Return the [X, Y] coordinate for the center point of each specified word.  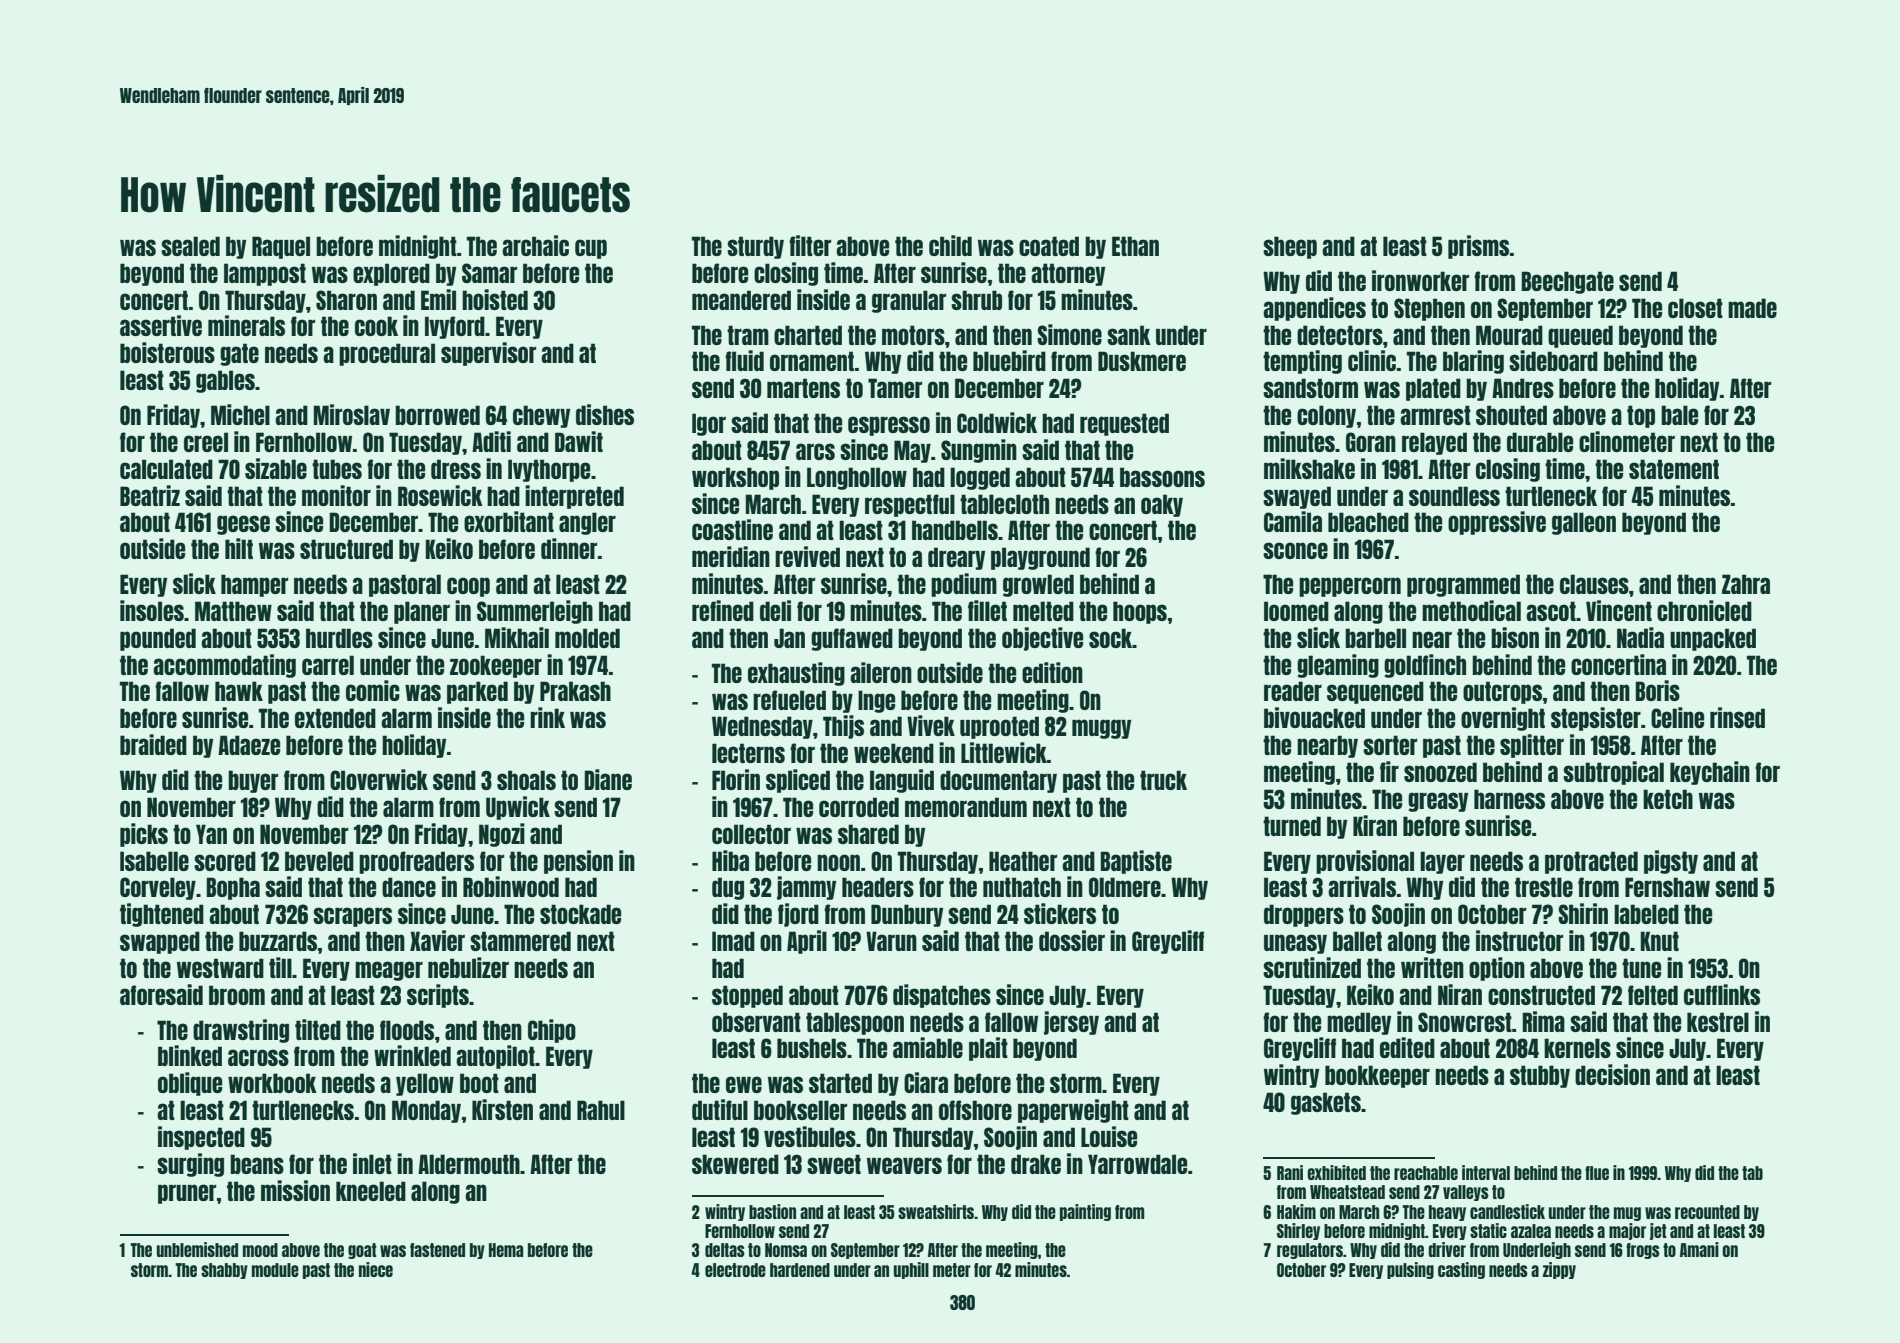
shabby [224, 1271]
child [950, 245]
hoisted [495, 299]
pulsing [1410, 1270]
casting [1461, 1270]
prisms [1478, 247]
